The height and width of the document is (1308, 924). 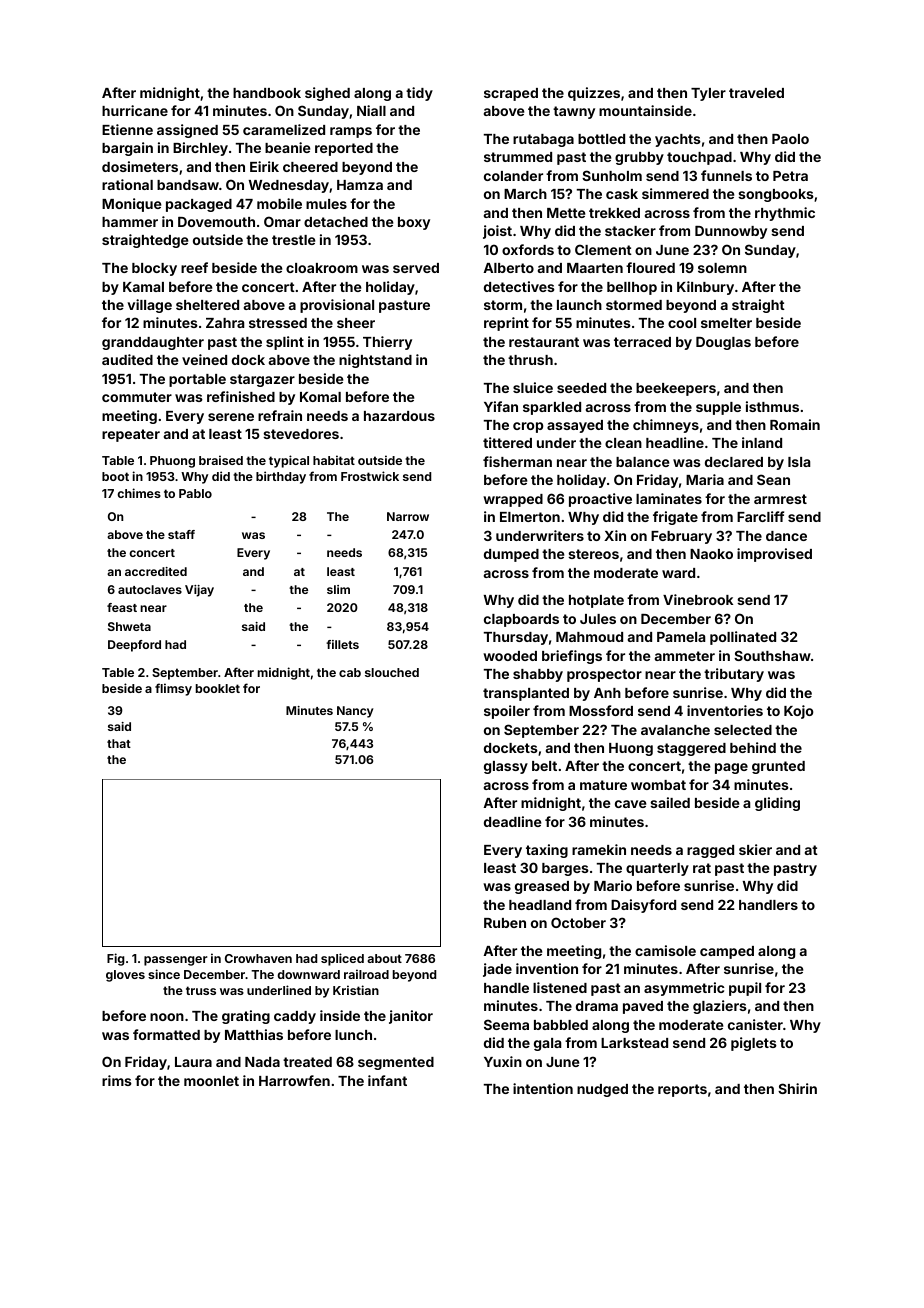 I want to click on Tyler, so click(x=708, y=94).
